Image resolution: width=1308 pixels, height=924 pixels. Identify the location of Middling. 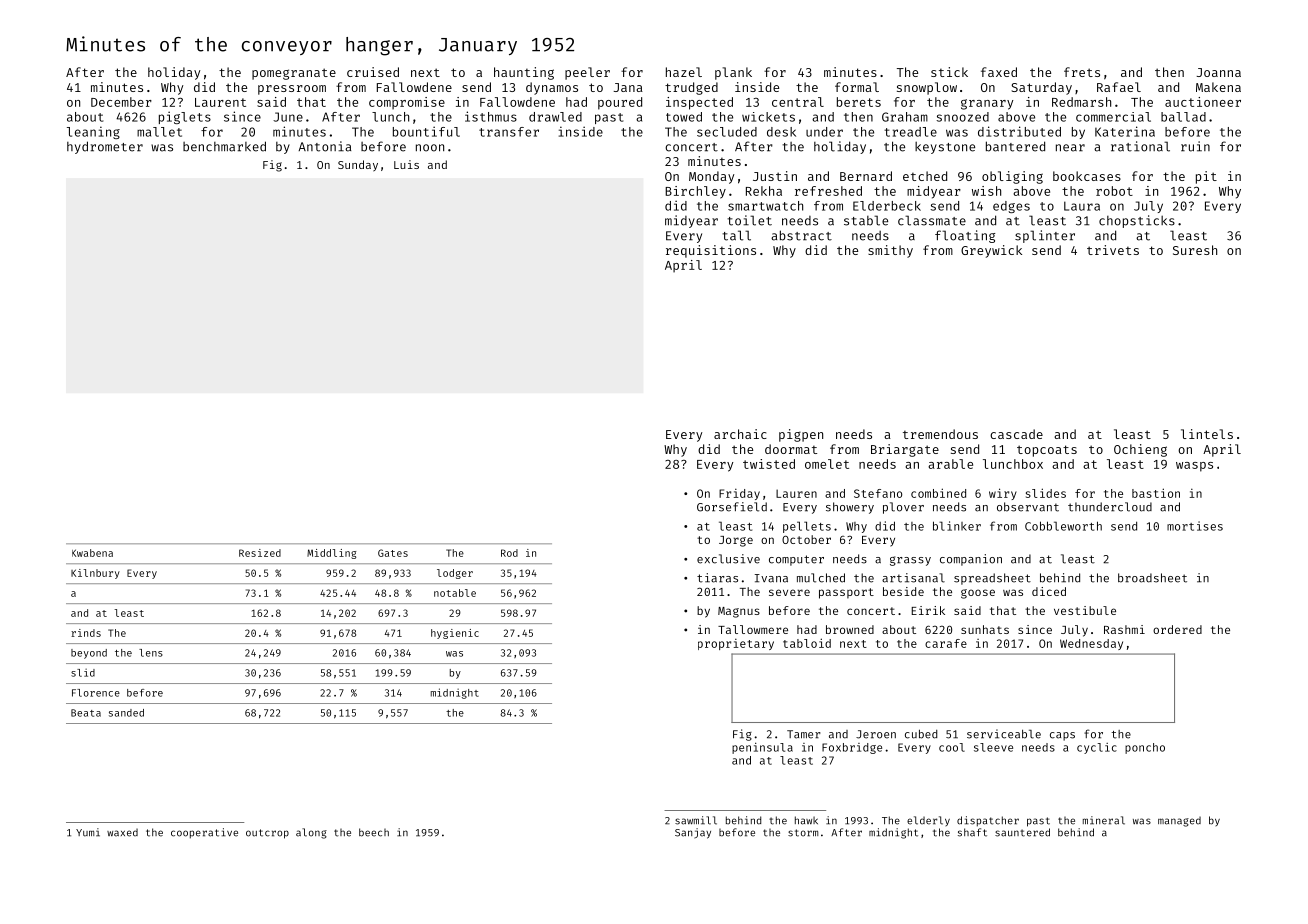
(331, 554).
